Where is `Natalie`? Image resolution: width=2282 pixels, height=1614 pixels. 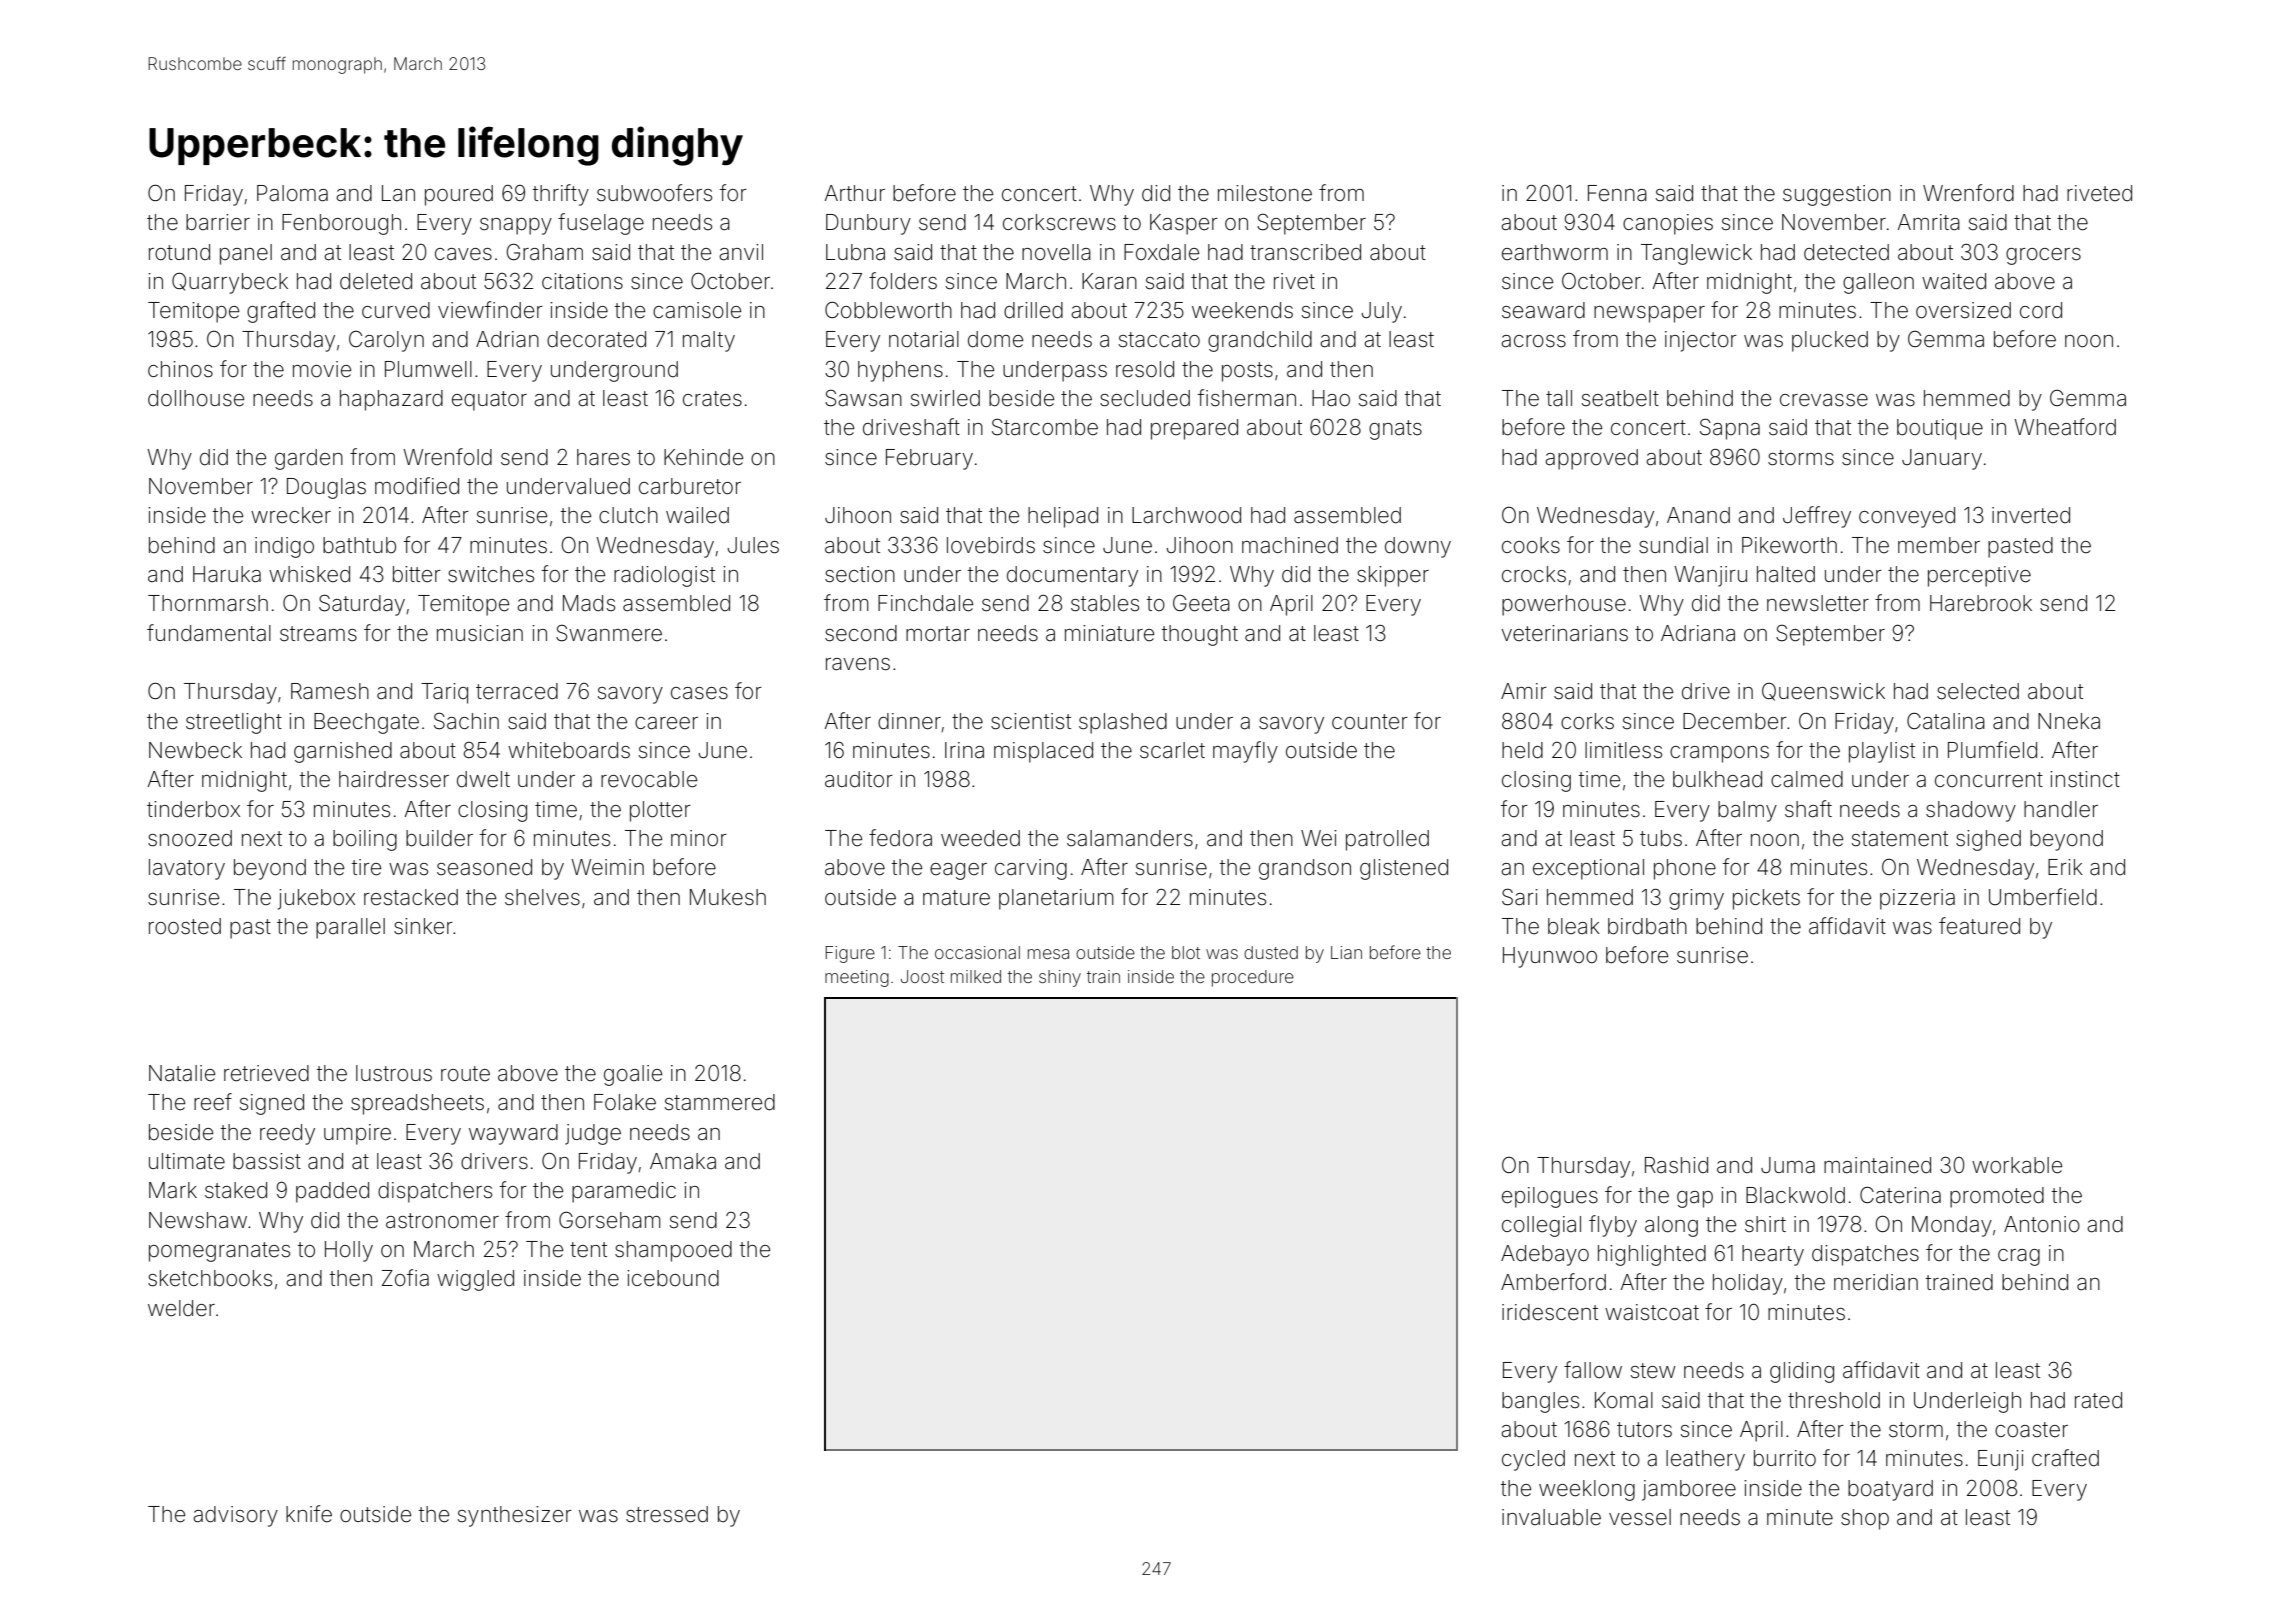 Natalie is located at coordinates (182, 1073).
